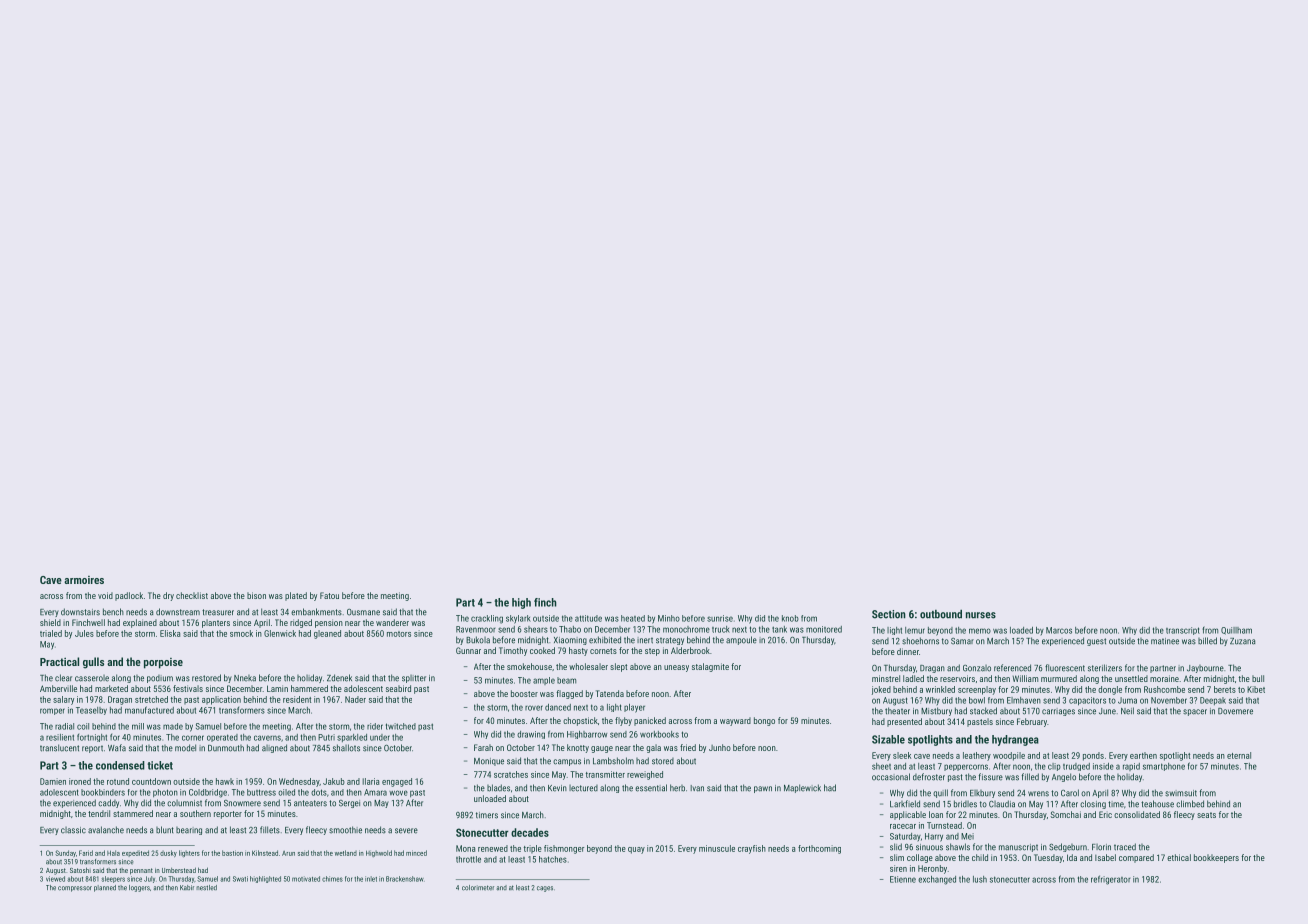 The height and width of the screenshot is (924, 1308). Describe the element at coordinates (1183, 631) in the screenshot. I see `transcript` at that location.
